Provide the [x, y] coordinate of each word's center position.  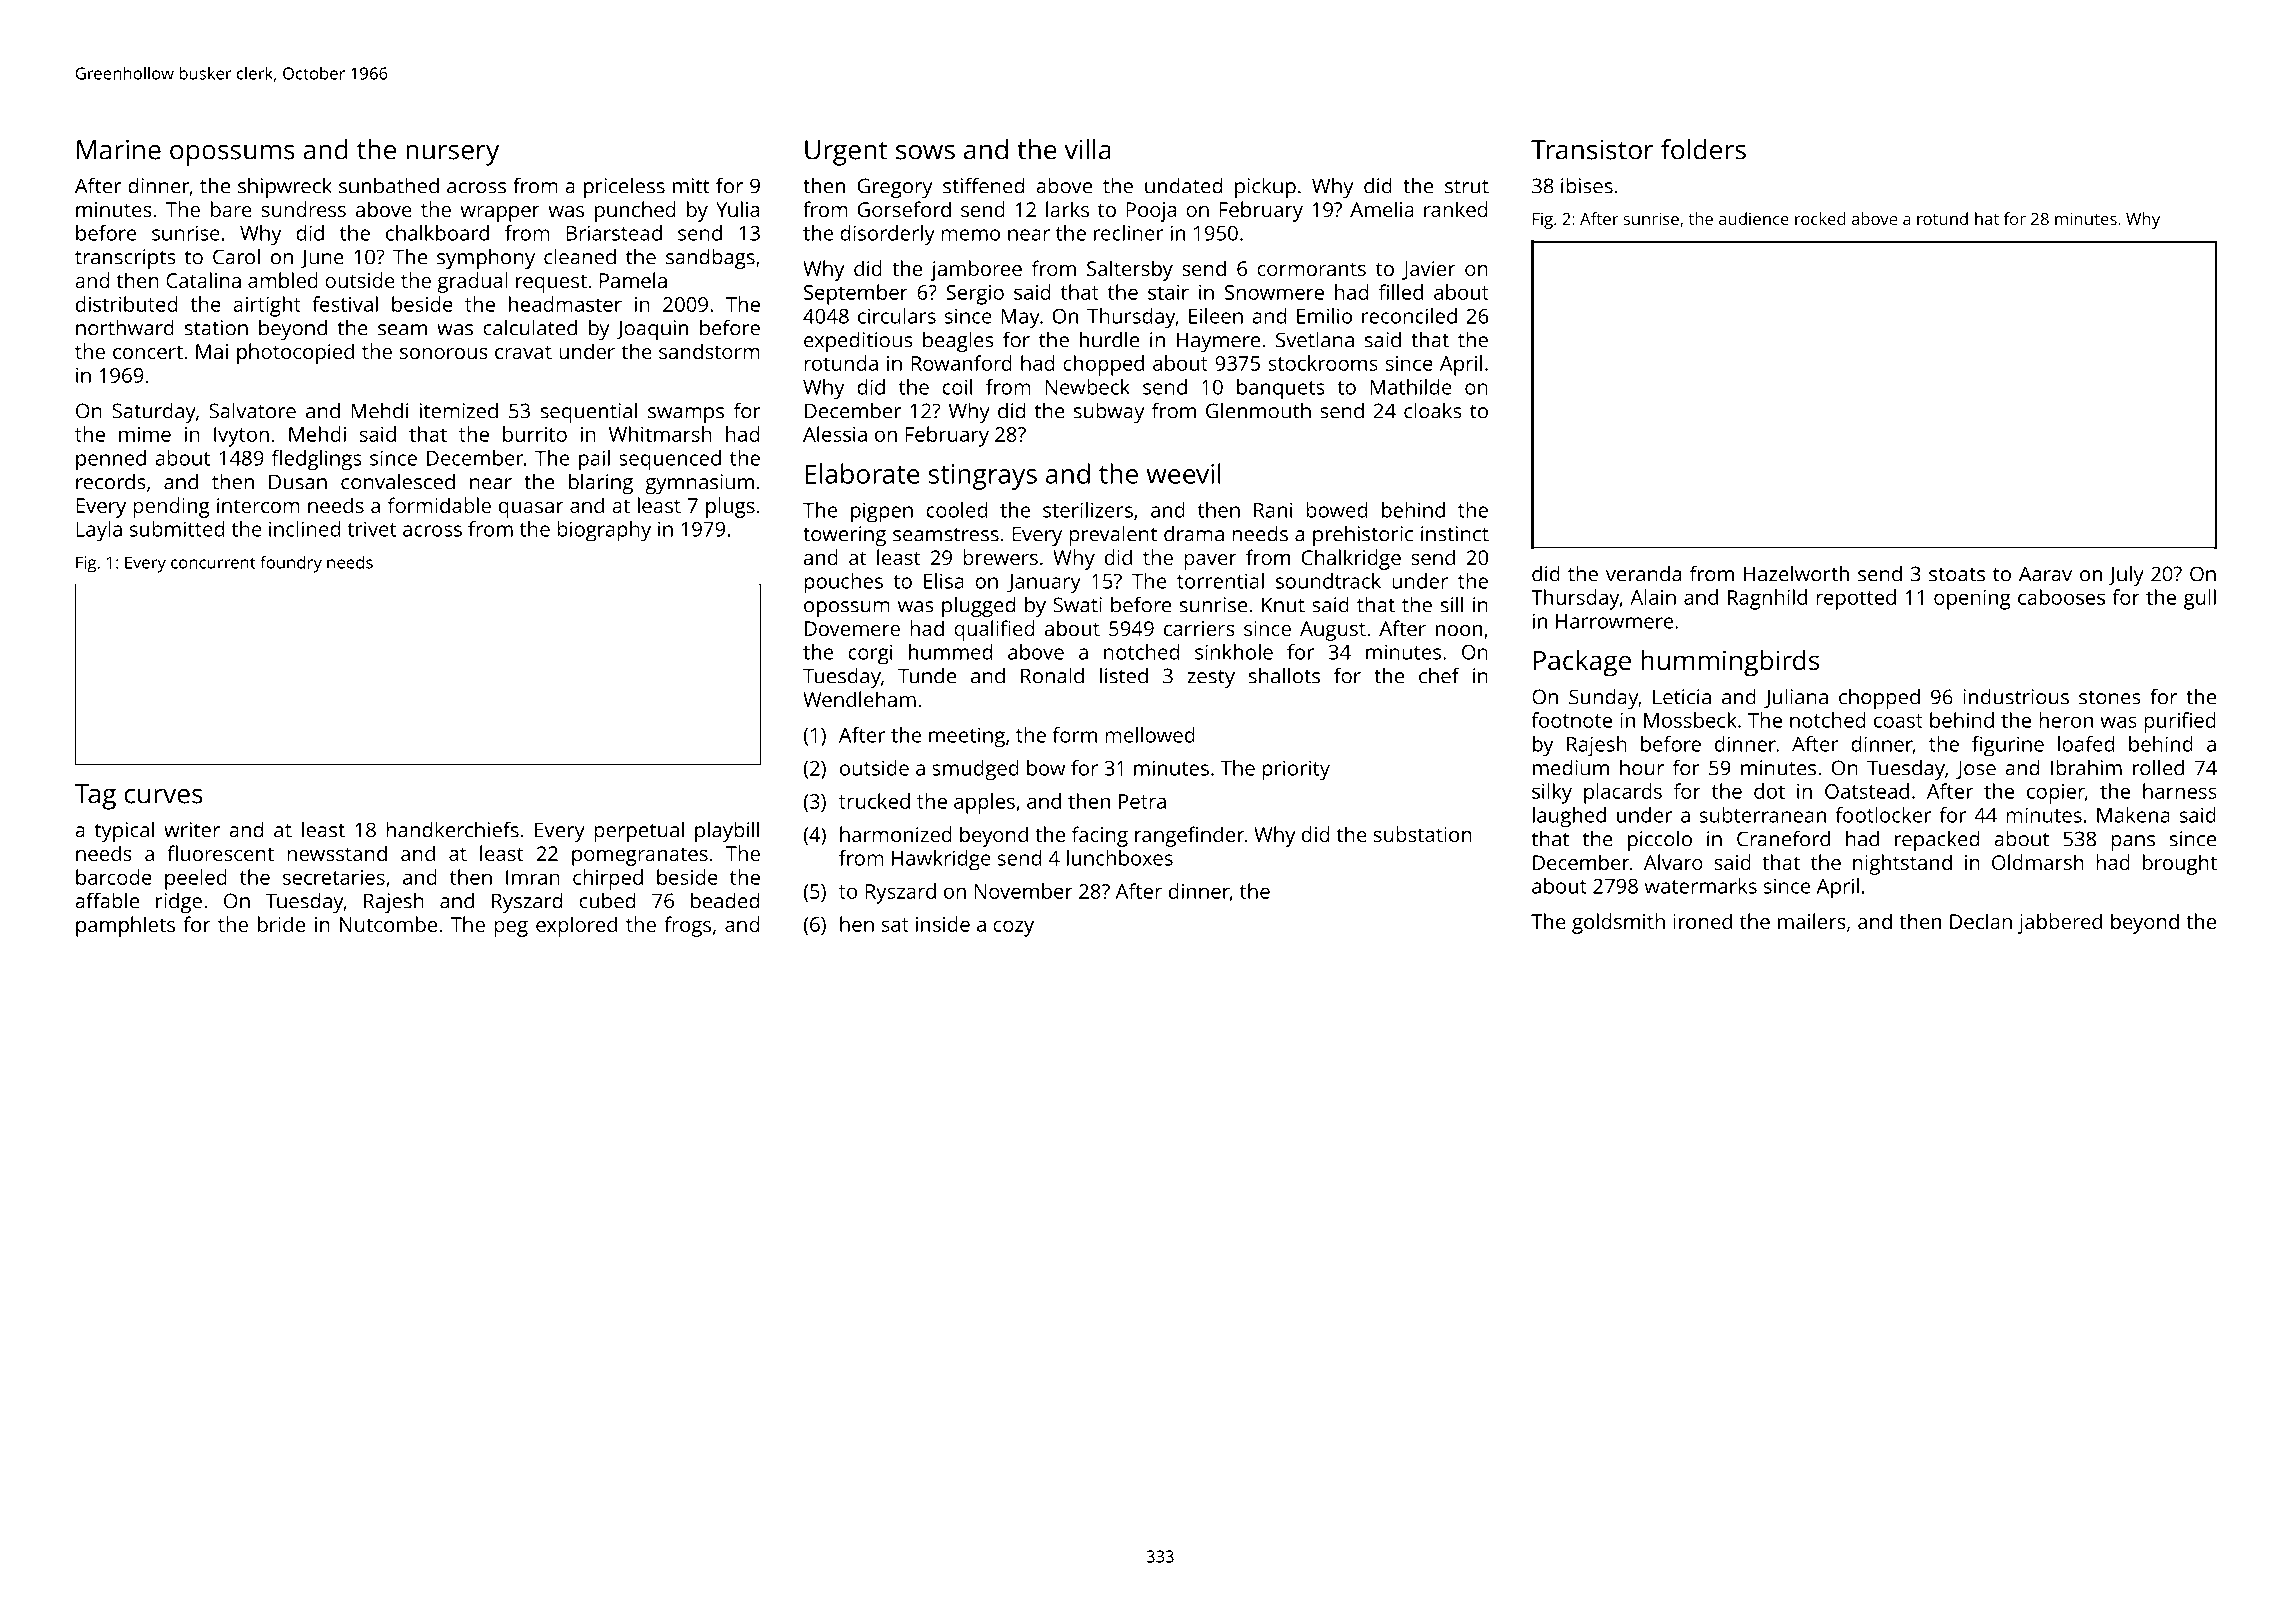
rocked [1820, 218]
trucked [874, 801]
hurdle [1109, 339]
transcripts [125, 259]
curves [164, 796]
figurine [2008, 746]
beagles [958, 341]
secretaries [334, 877]
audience [1754, 218]
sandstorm [709, 351]
